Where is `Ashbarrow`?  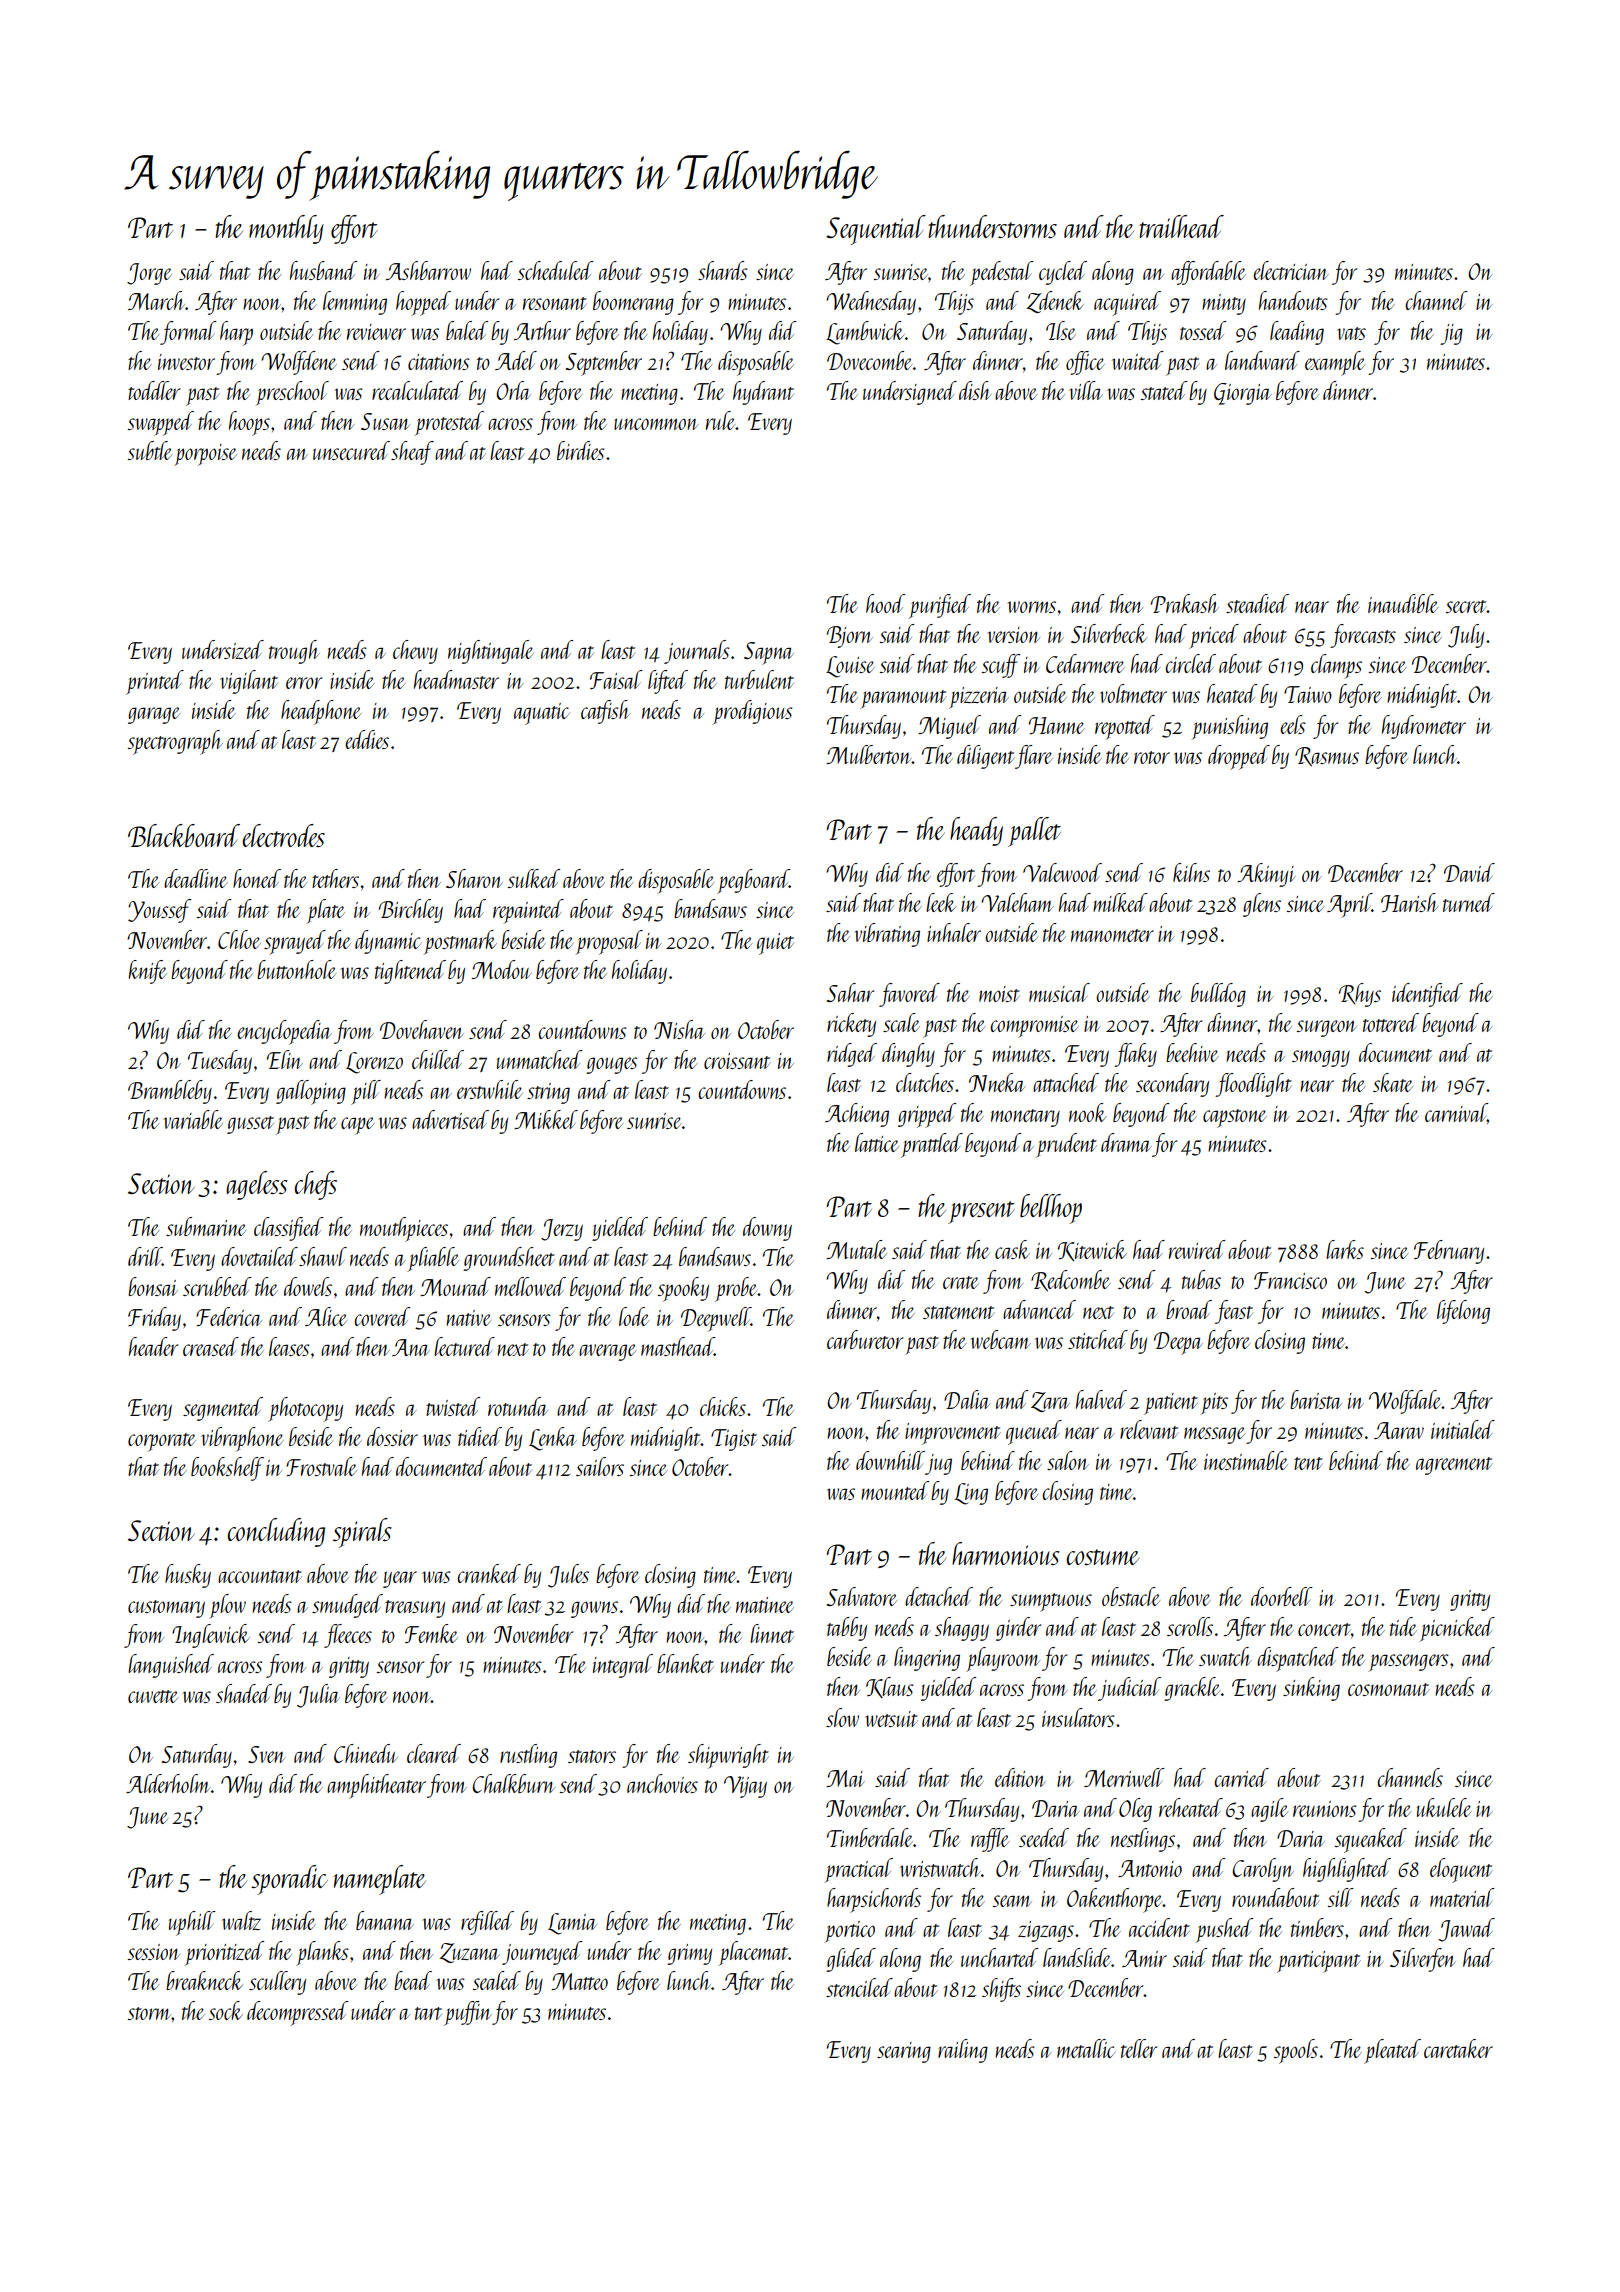
Ashbarrow is located at coordinates (428, 270).
